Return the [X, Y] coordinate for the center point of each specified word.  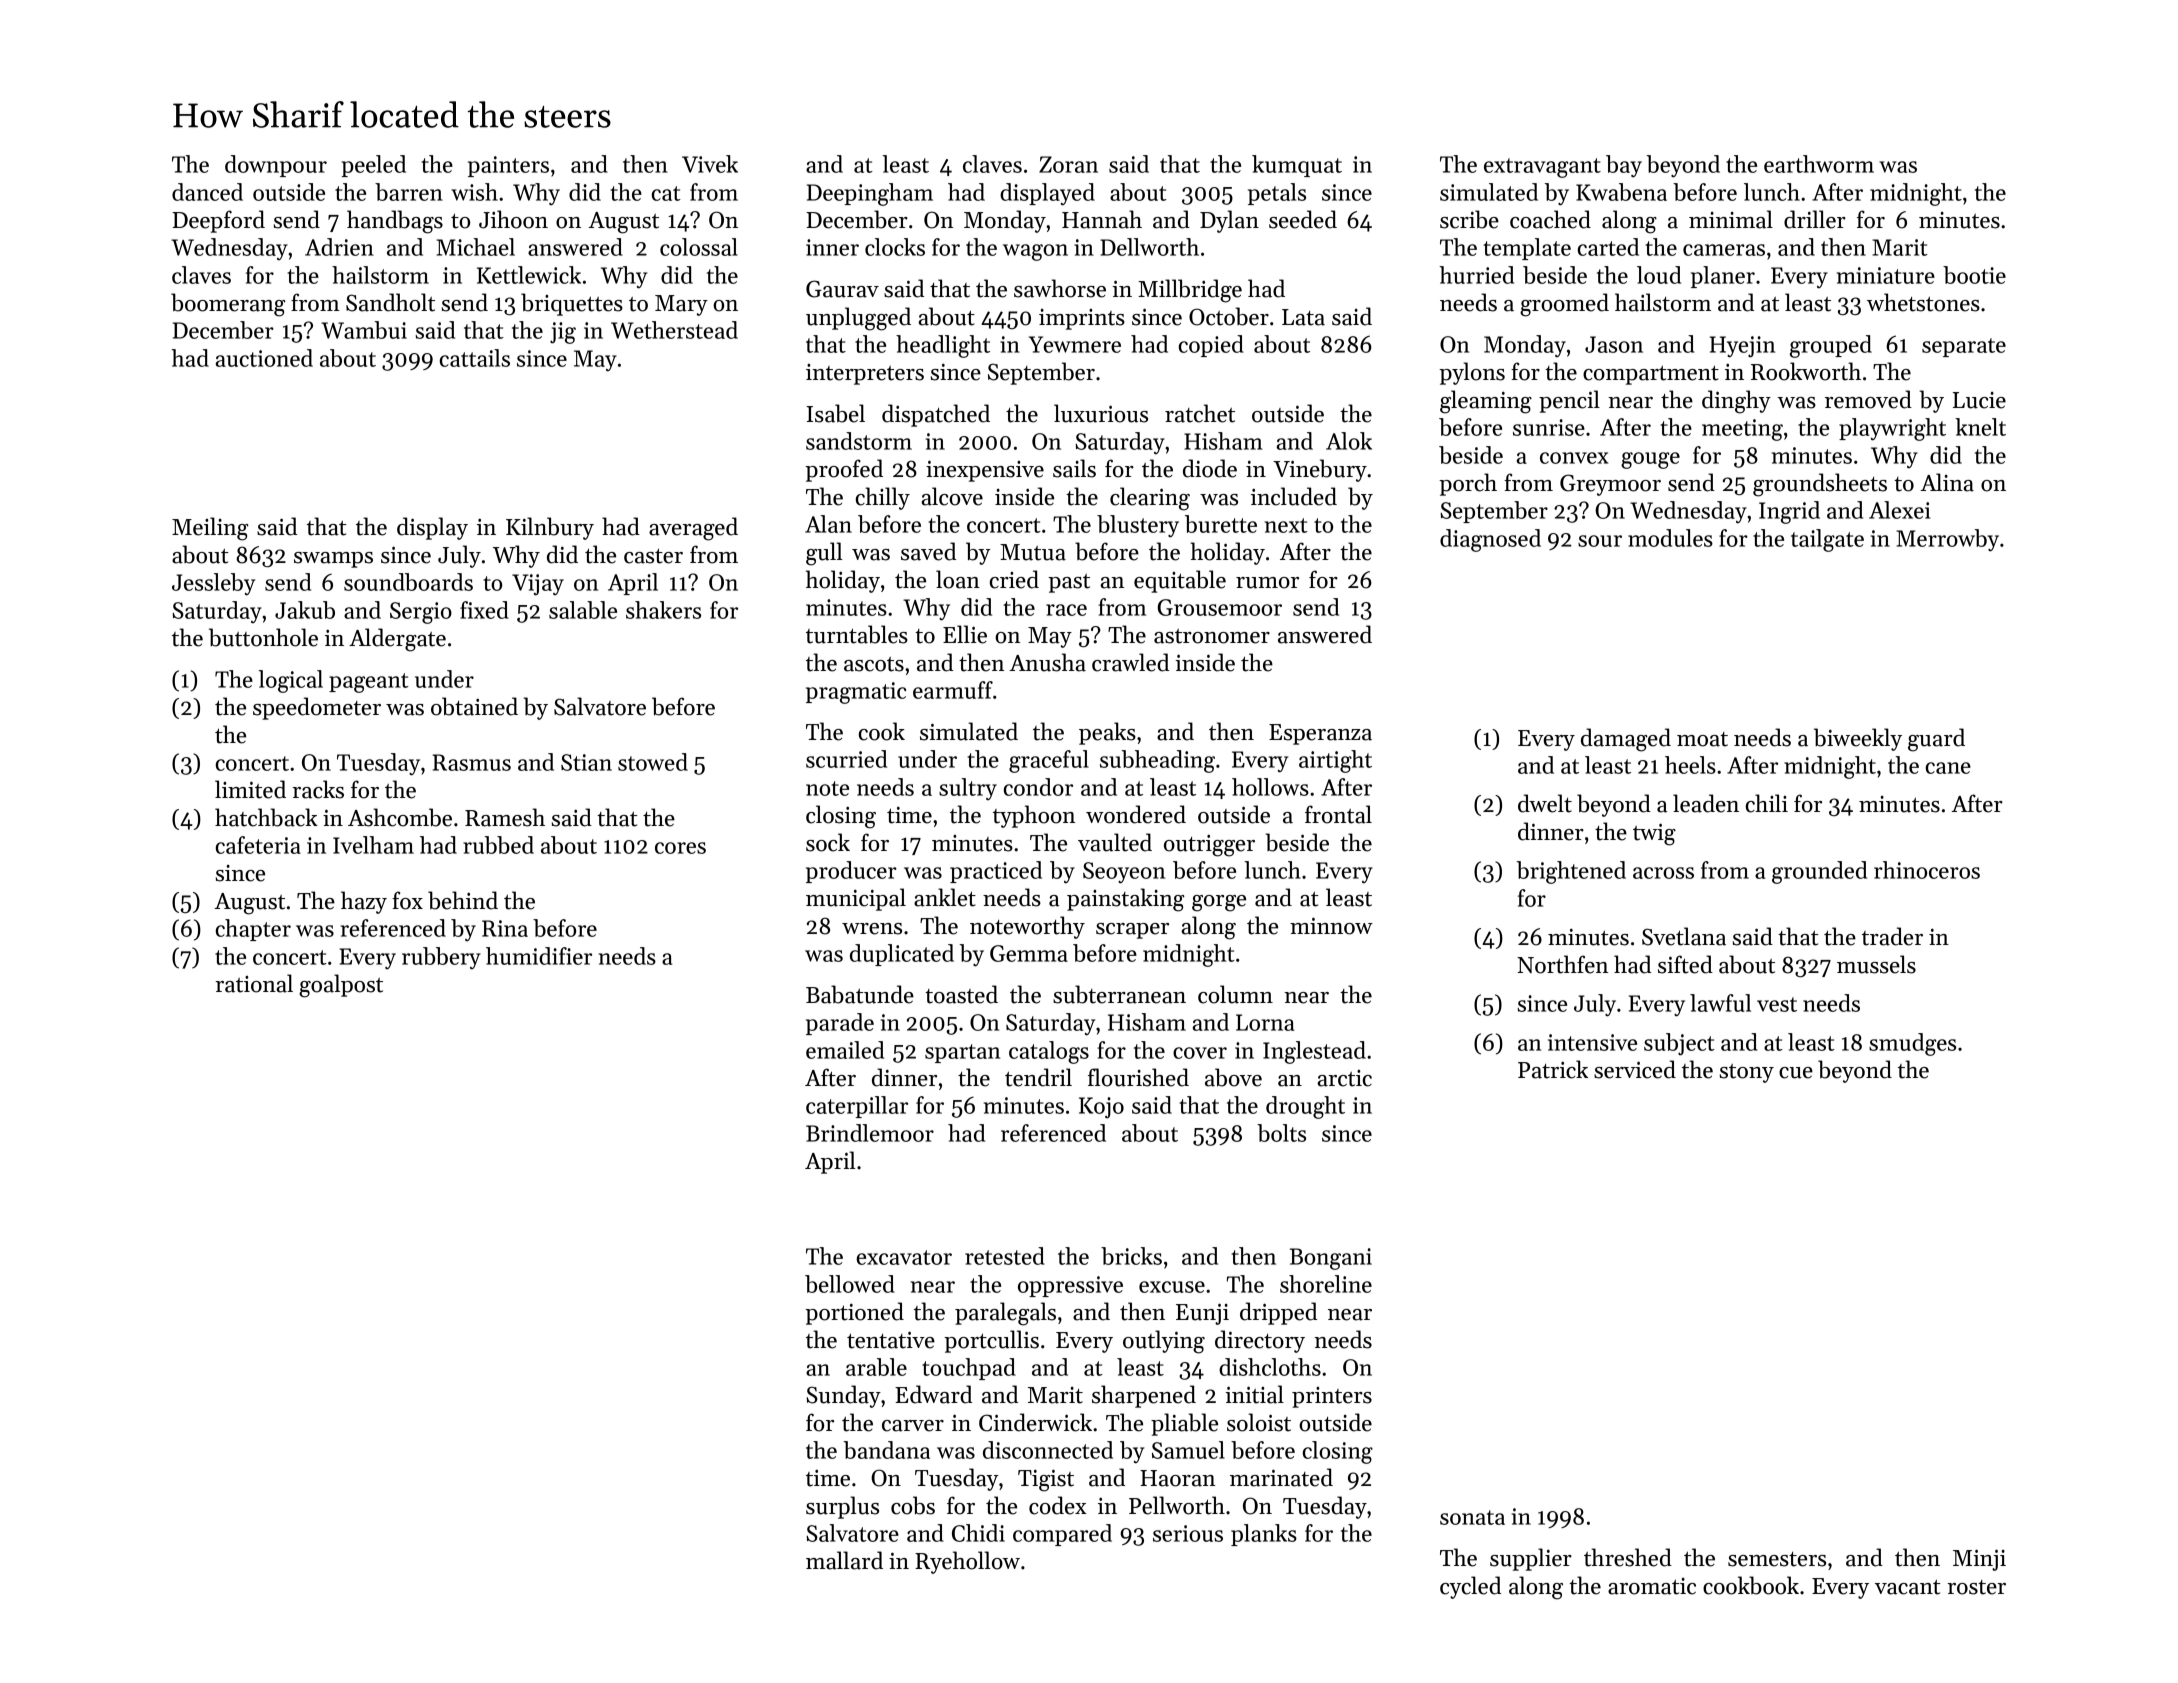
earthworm [1819, 164]
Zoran [1068, 164]
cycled [1470, 1587]
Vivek [710, 164]
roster [1976, 1587]
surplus [842, 1507]
